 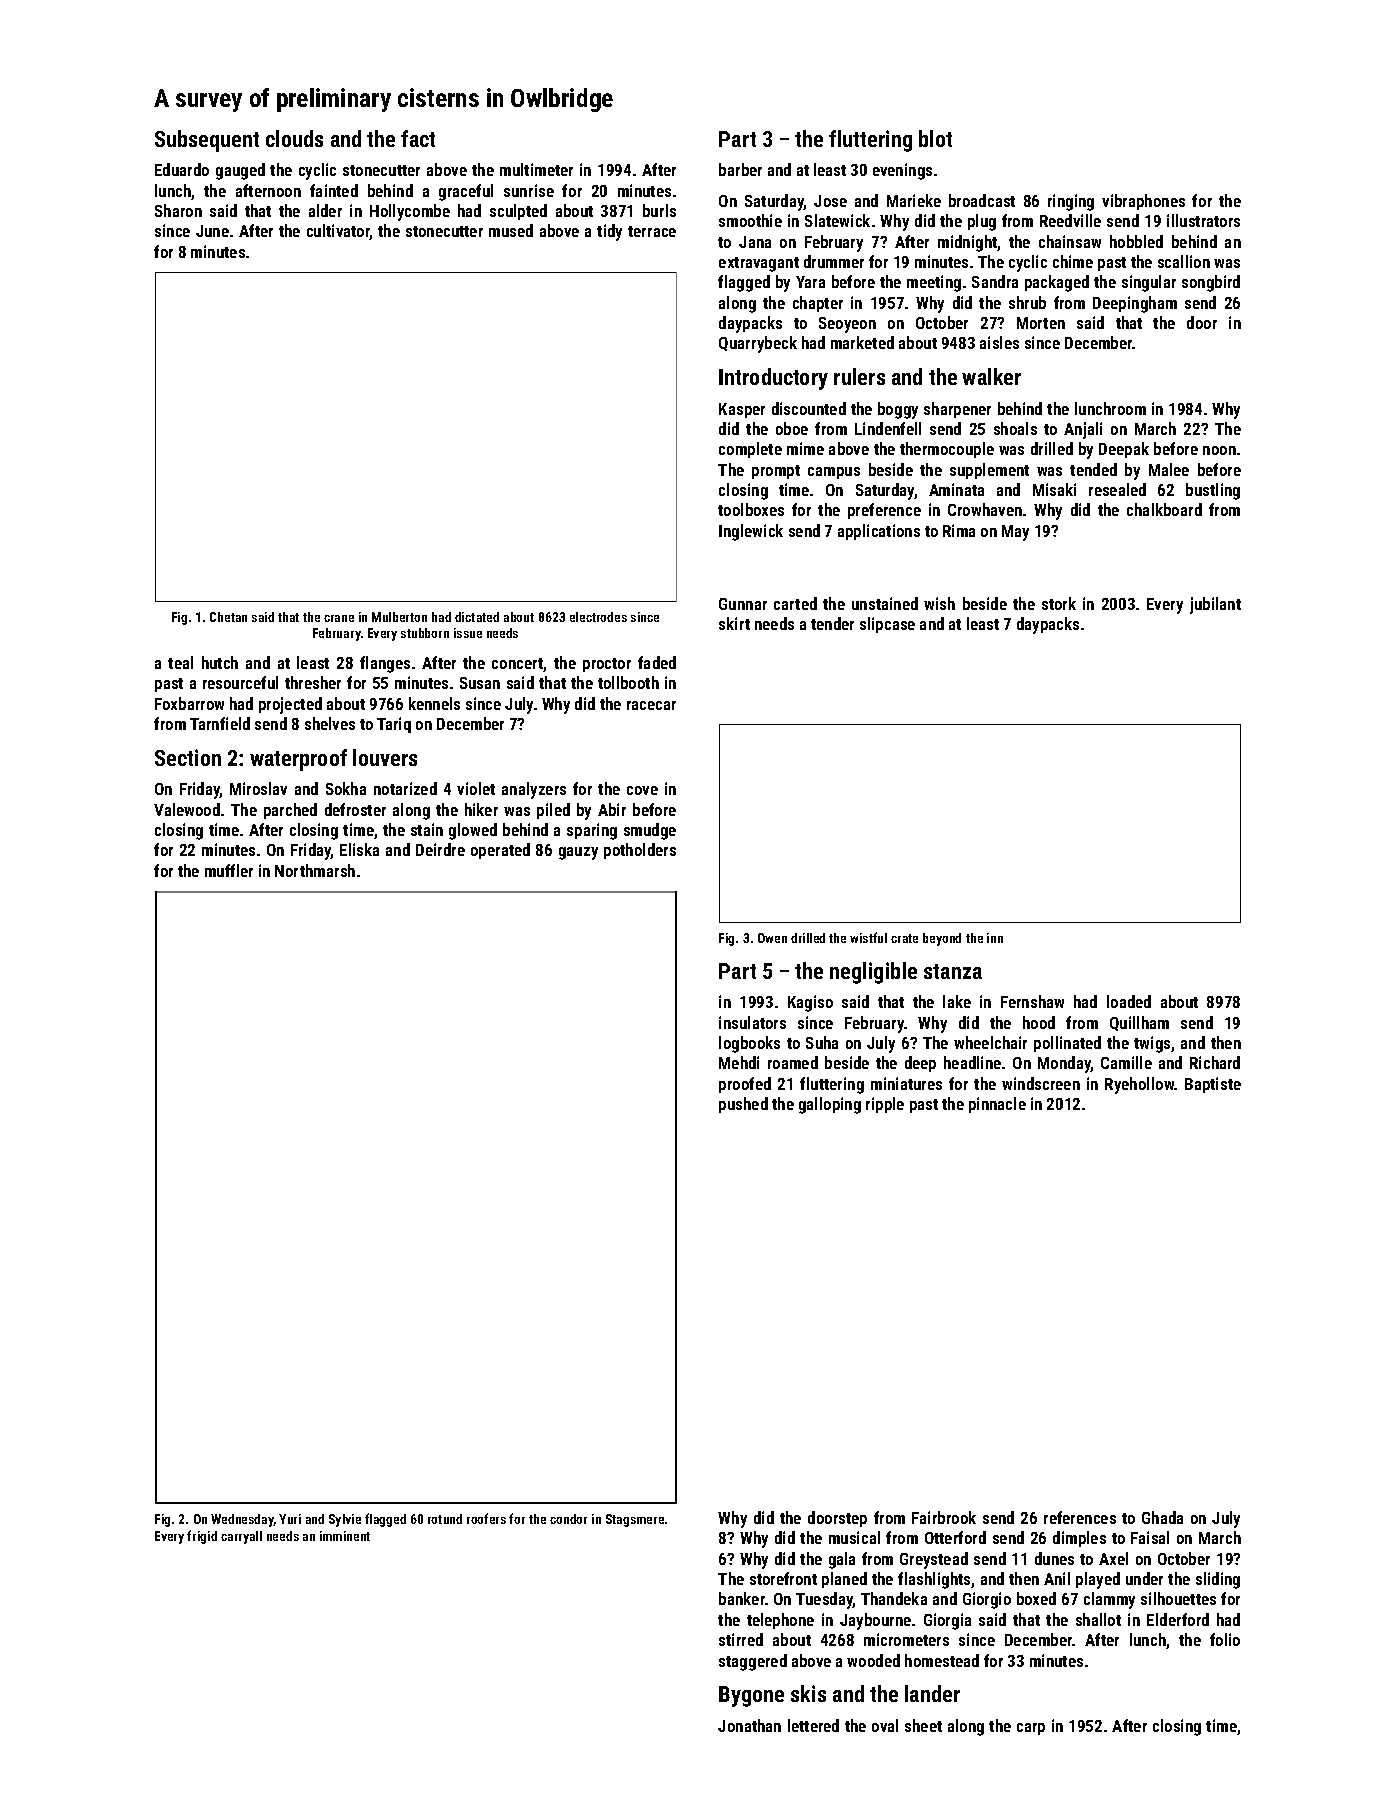 What do you see at coordinates (229, 870) in the image?
I see `muffler` at bounding box center [229, 870].
